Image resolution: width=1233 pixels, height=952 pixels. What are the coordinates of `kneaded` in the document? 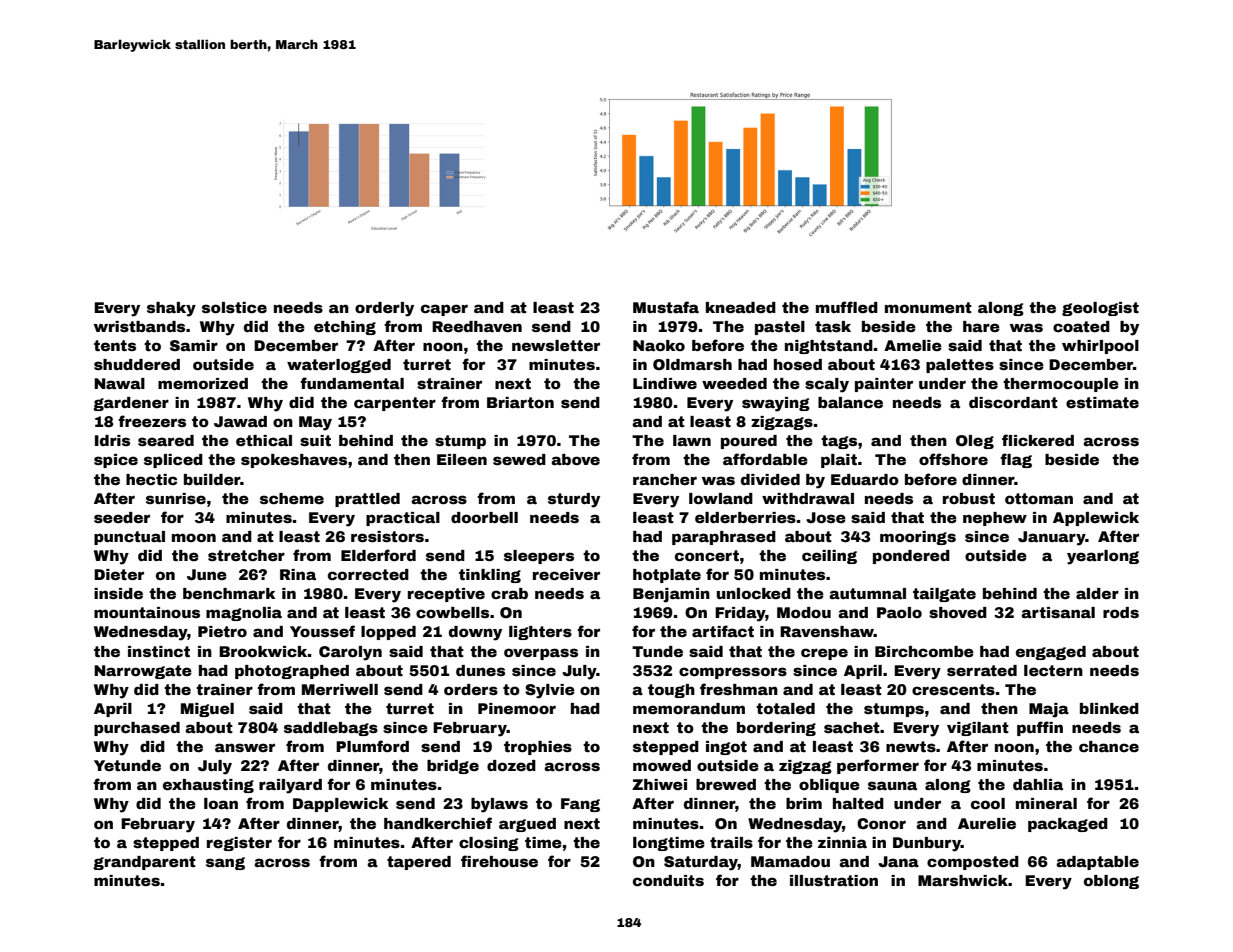 It's located at (741, 307).
